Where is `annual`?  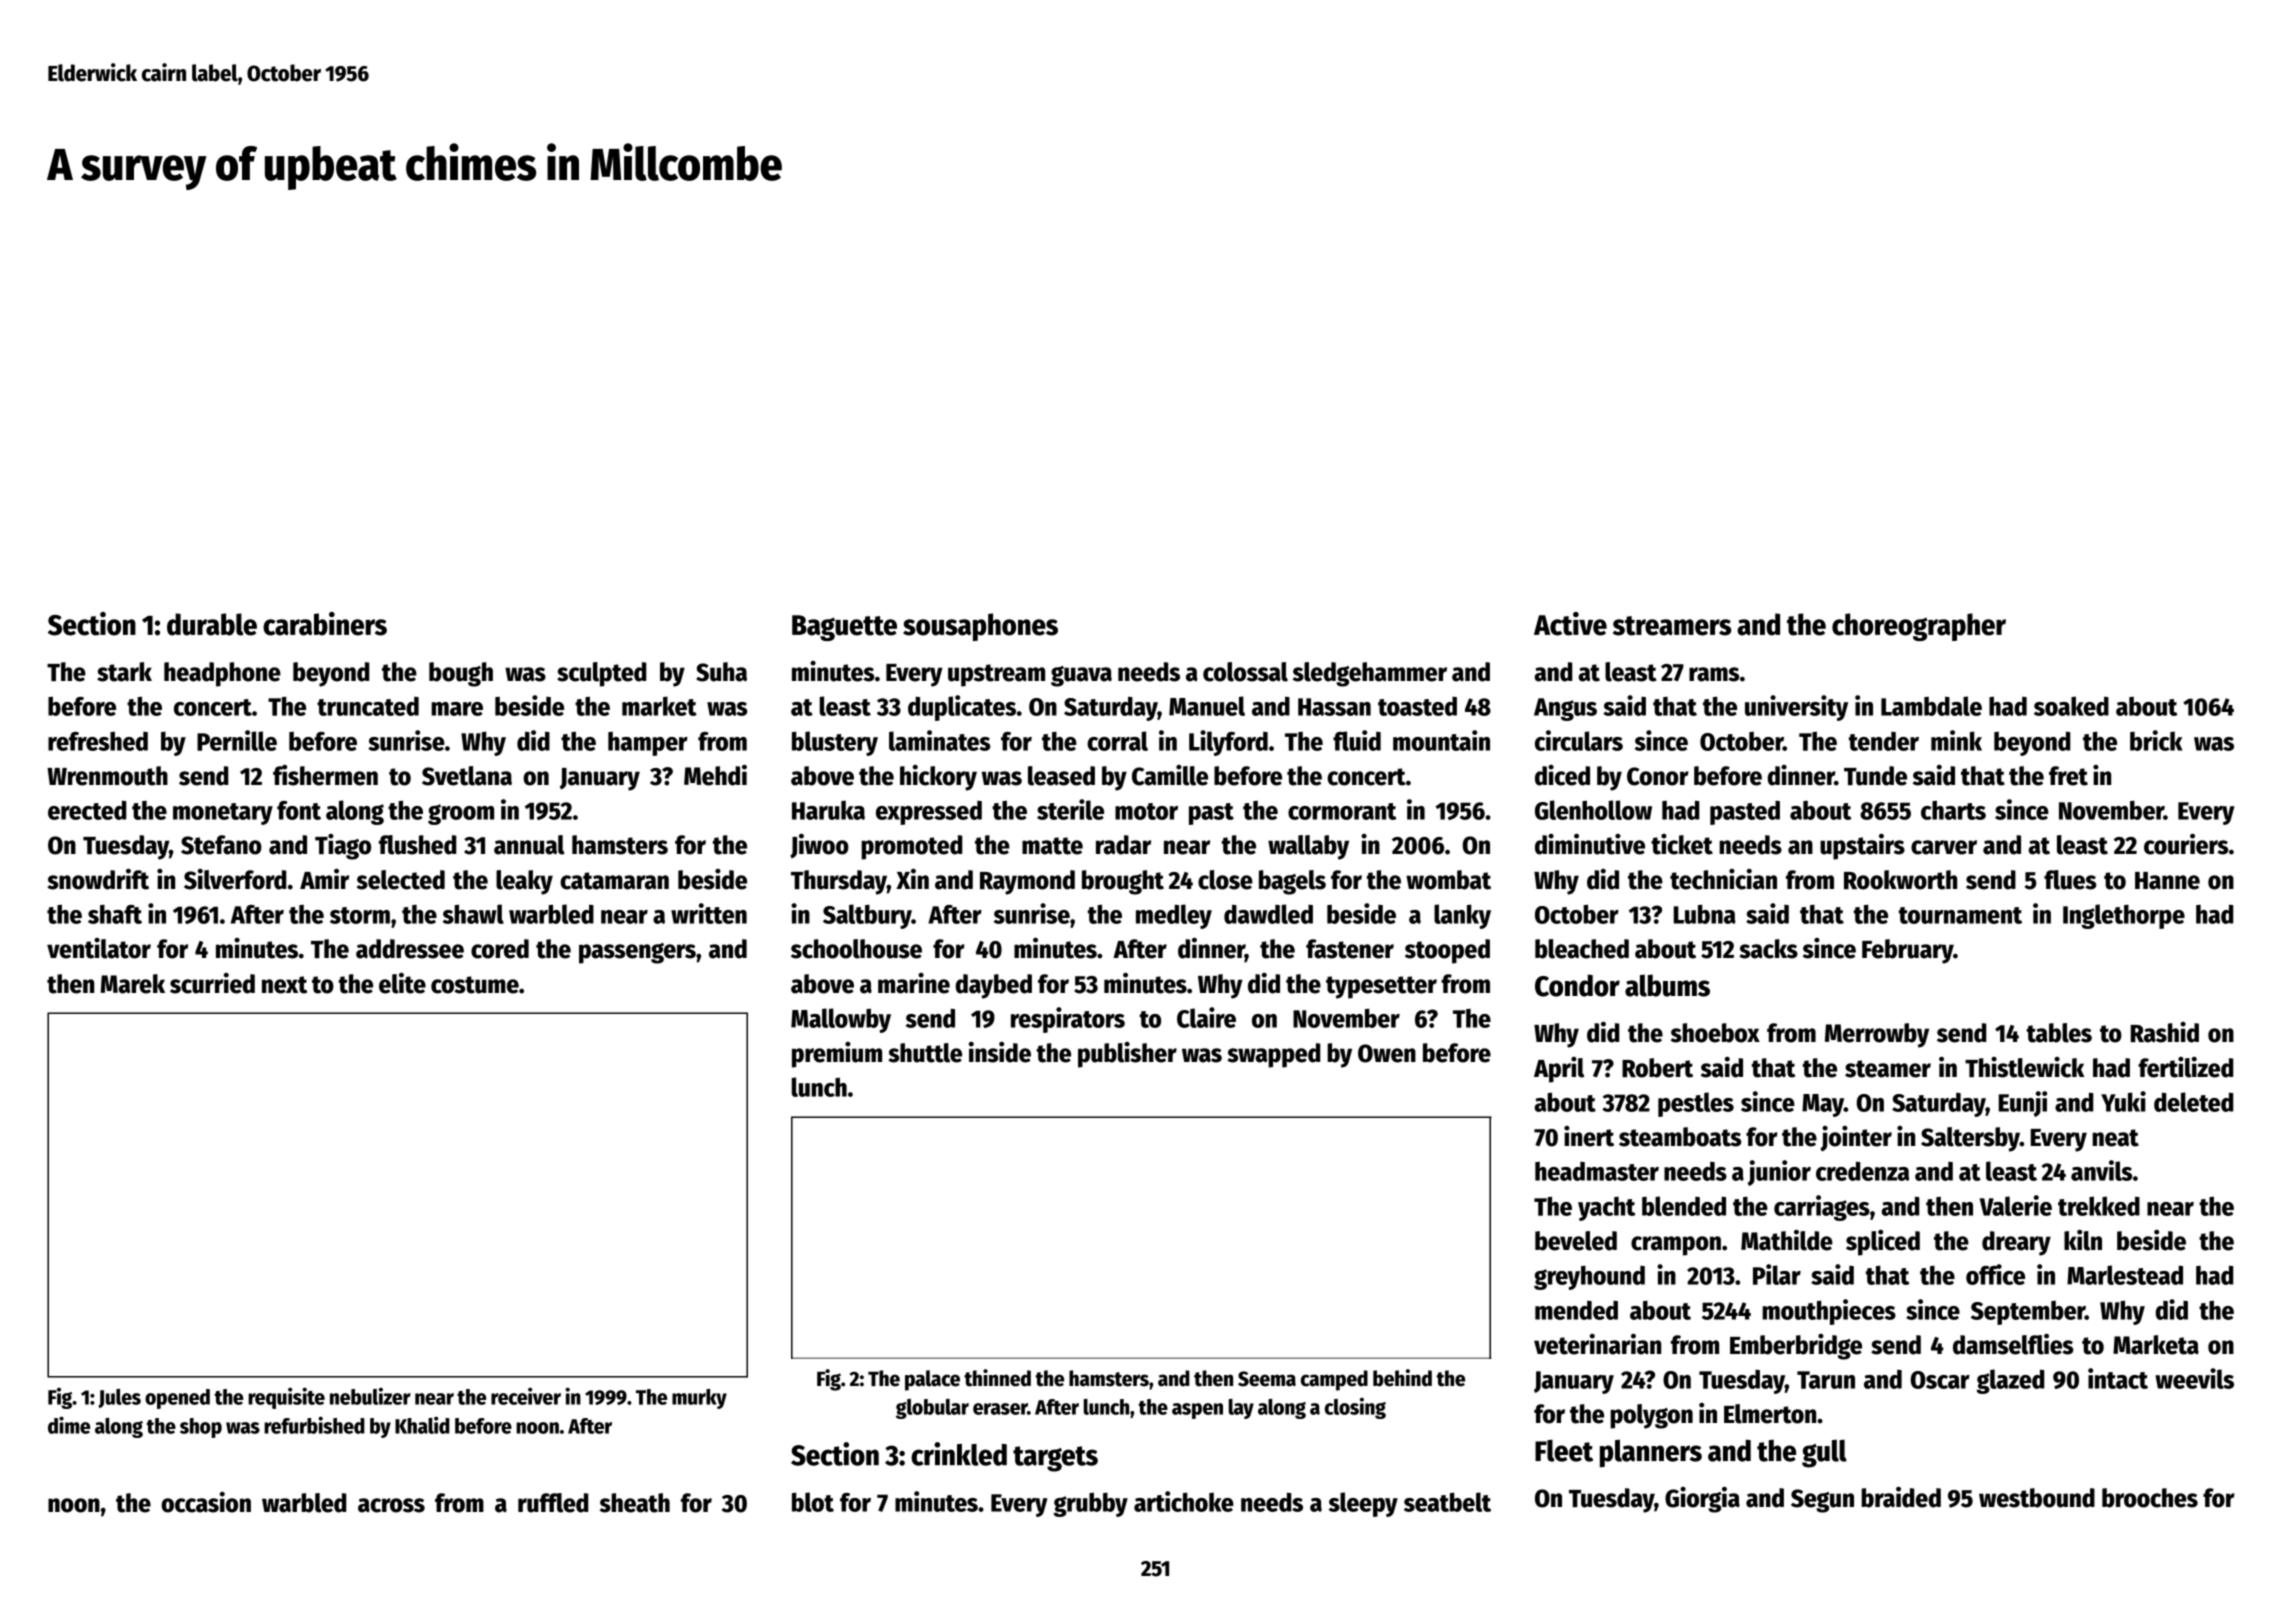
annual is located at coordinates (529, 845).
